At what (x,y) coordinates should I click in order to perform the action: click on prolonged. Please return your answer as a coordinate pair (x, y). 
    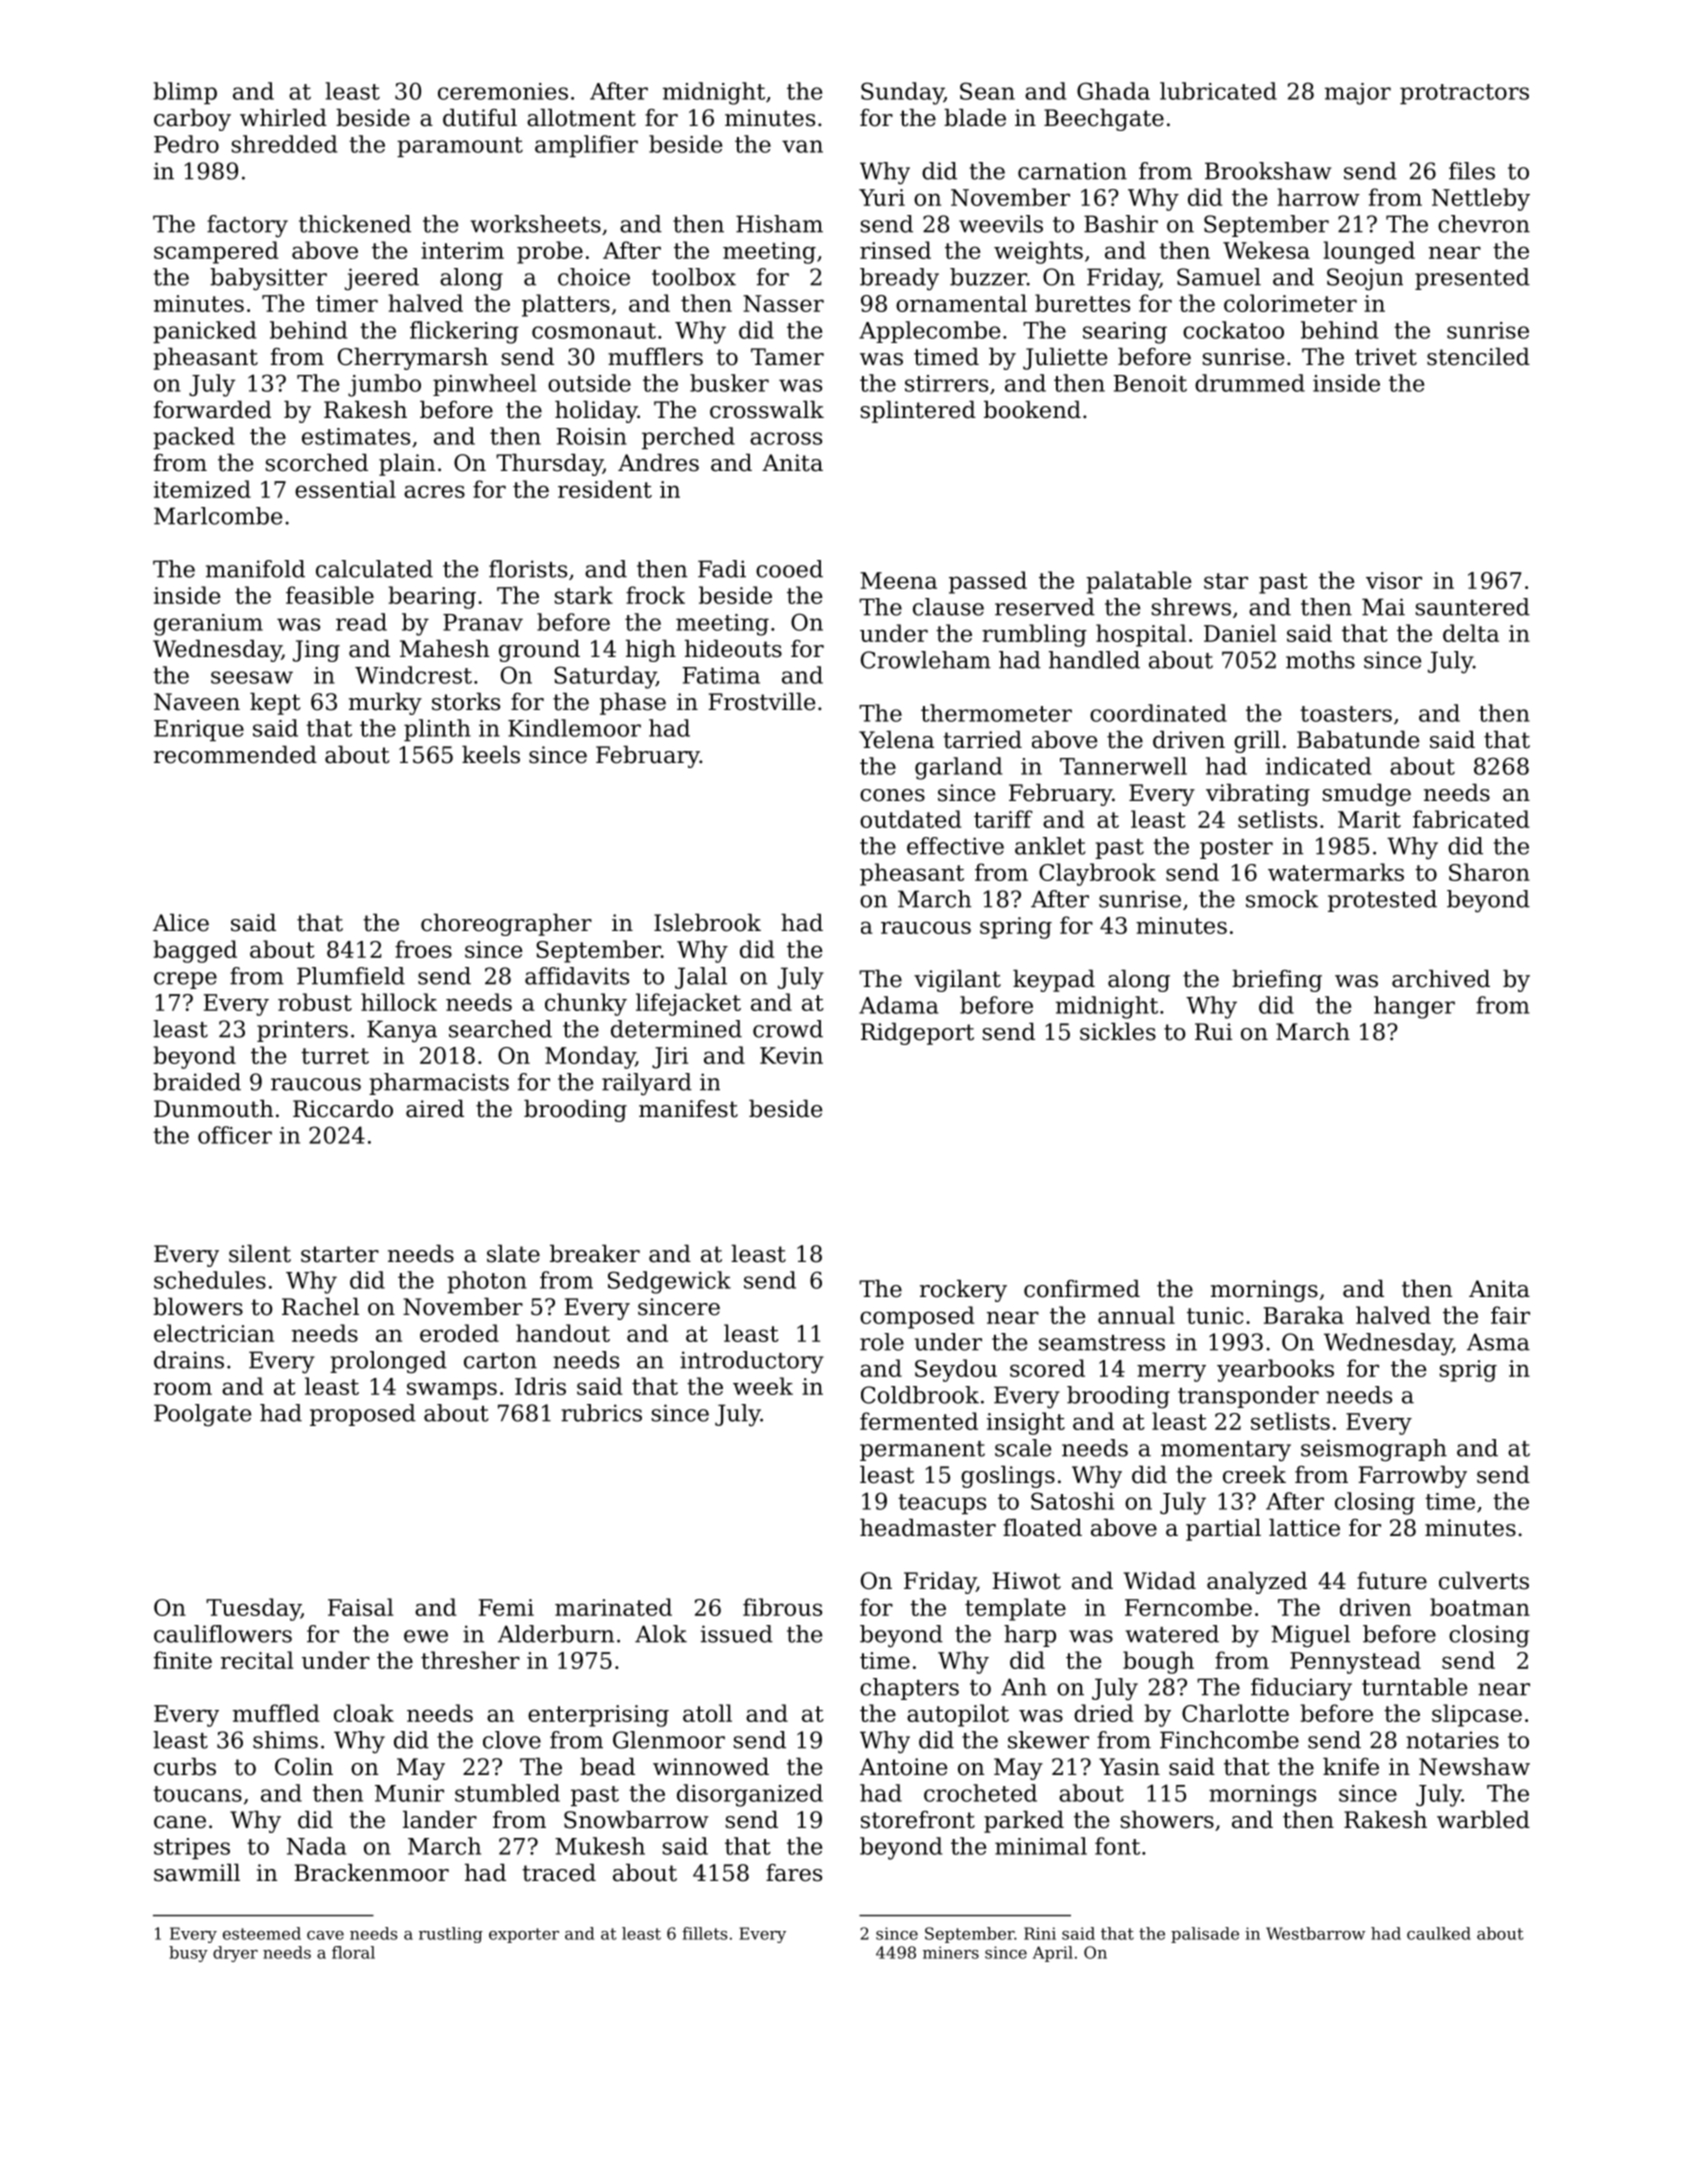
    Looking at the image, I should click on (388, 1362).
